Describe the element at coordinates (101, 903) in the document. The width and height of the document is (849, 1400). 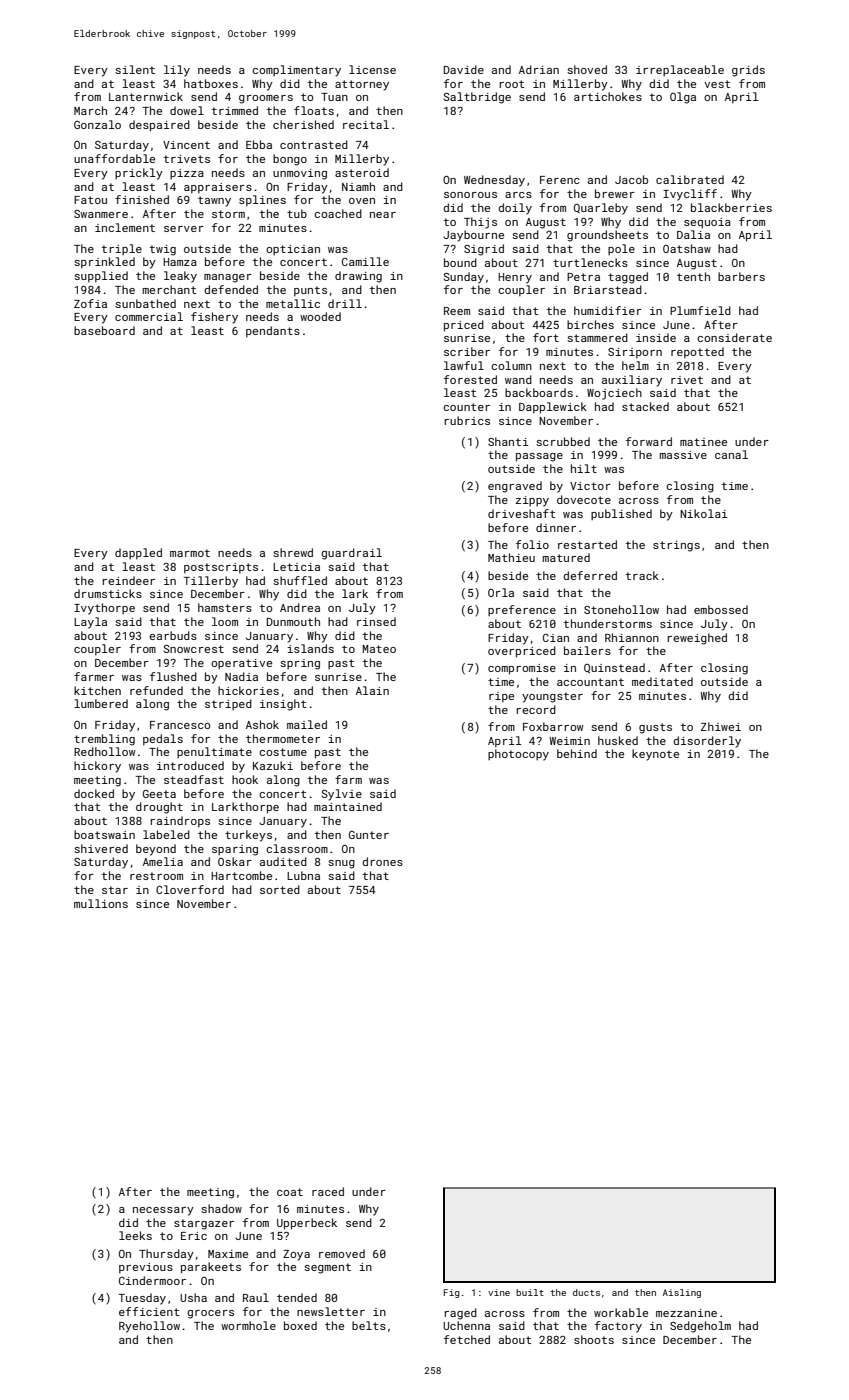
I see `mullions` at that location.
